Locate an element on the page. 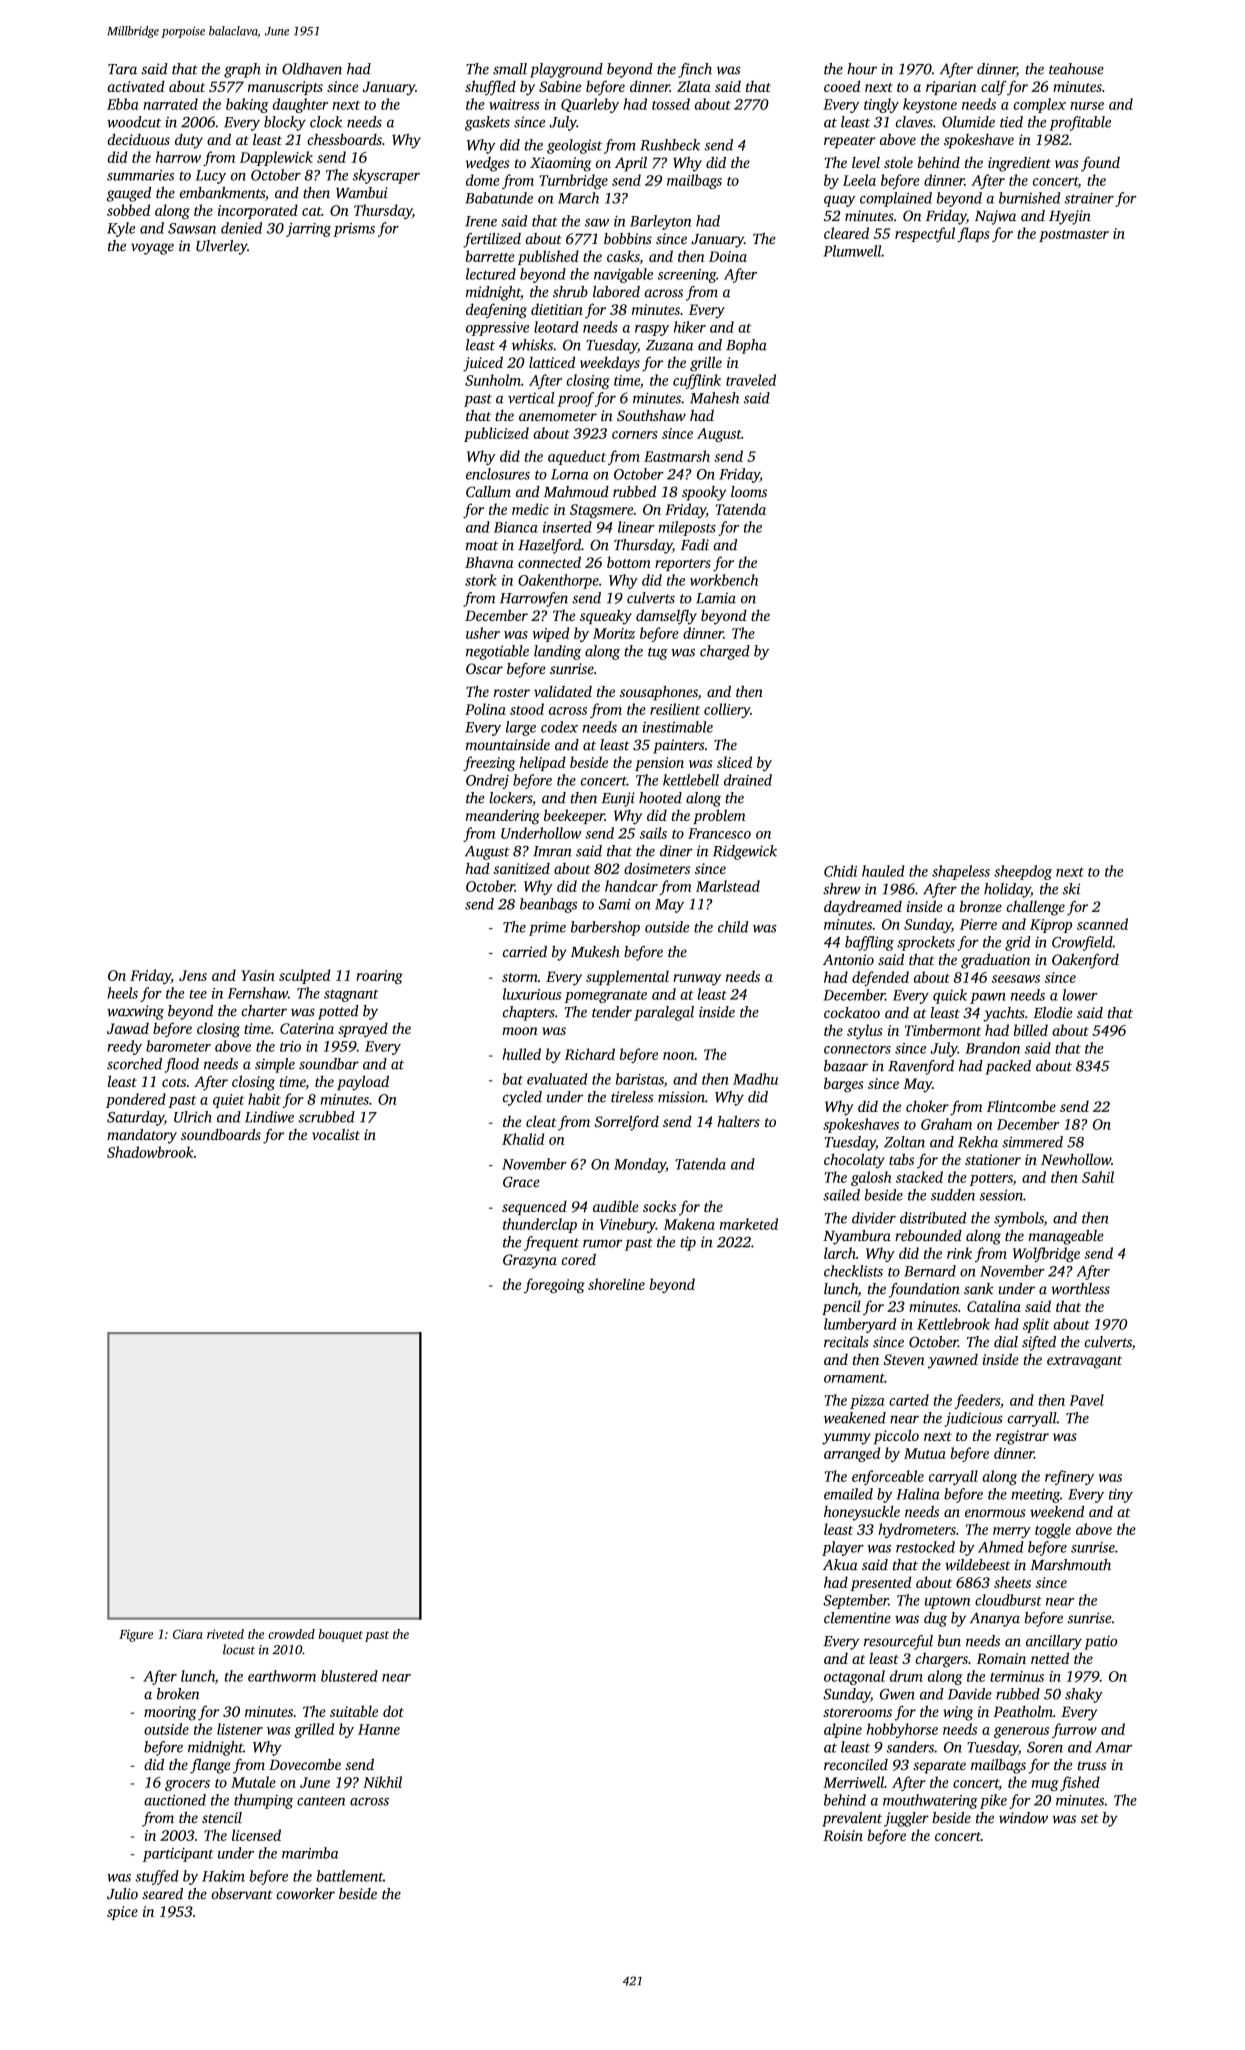 The height and width of the document is (2050, 1245). coworker is located at coordinates (305, 1894).
